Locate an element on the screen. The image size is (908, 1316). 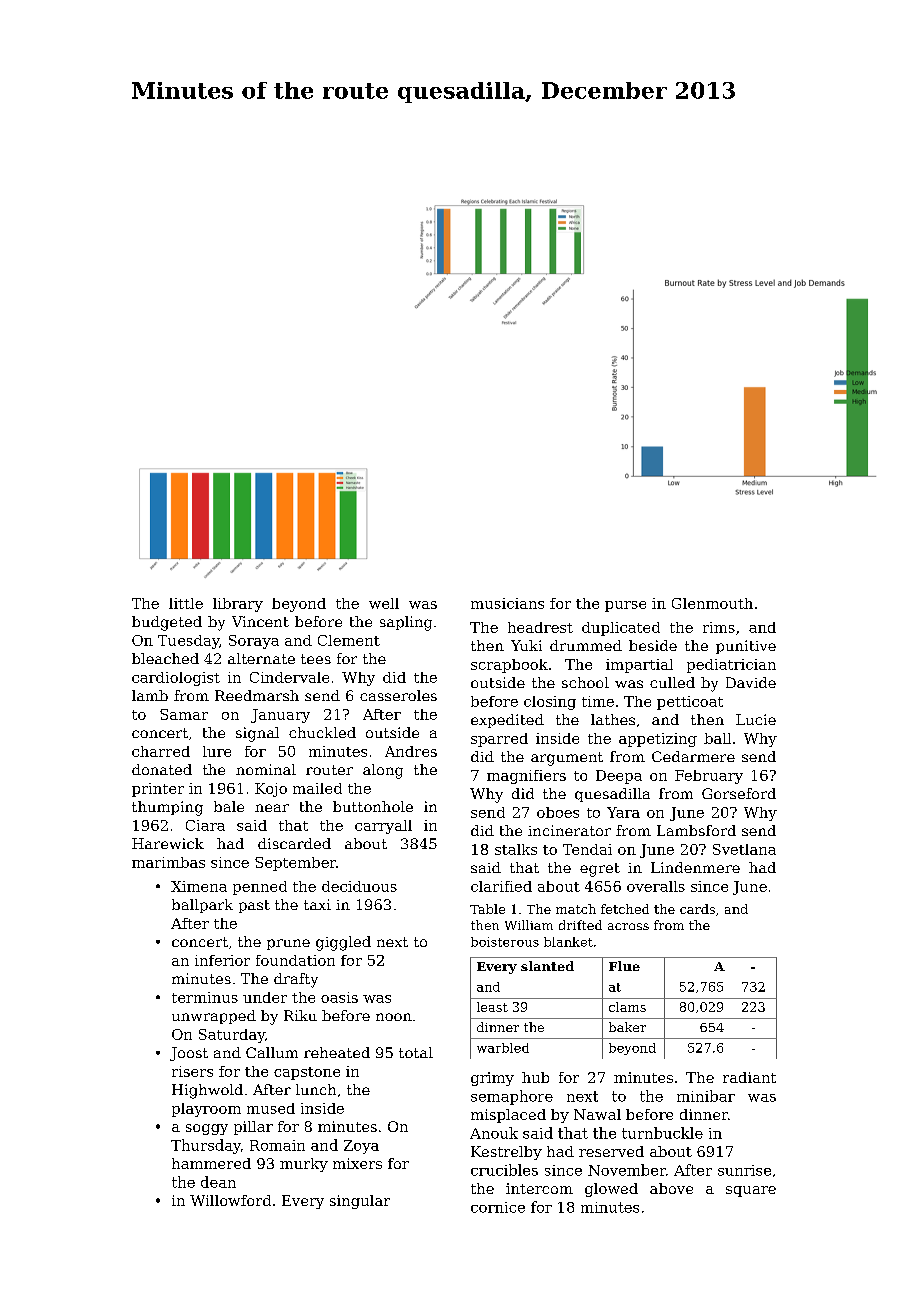
Glenmouth is located at coordinates (712, 603).
